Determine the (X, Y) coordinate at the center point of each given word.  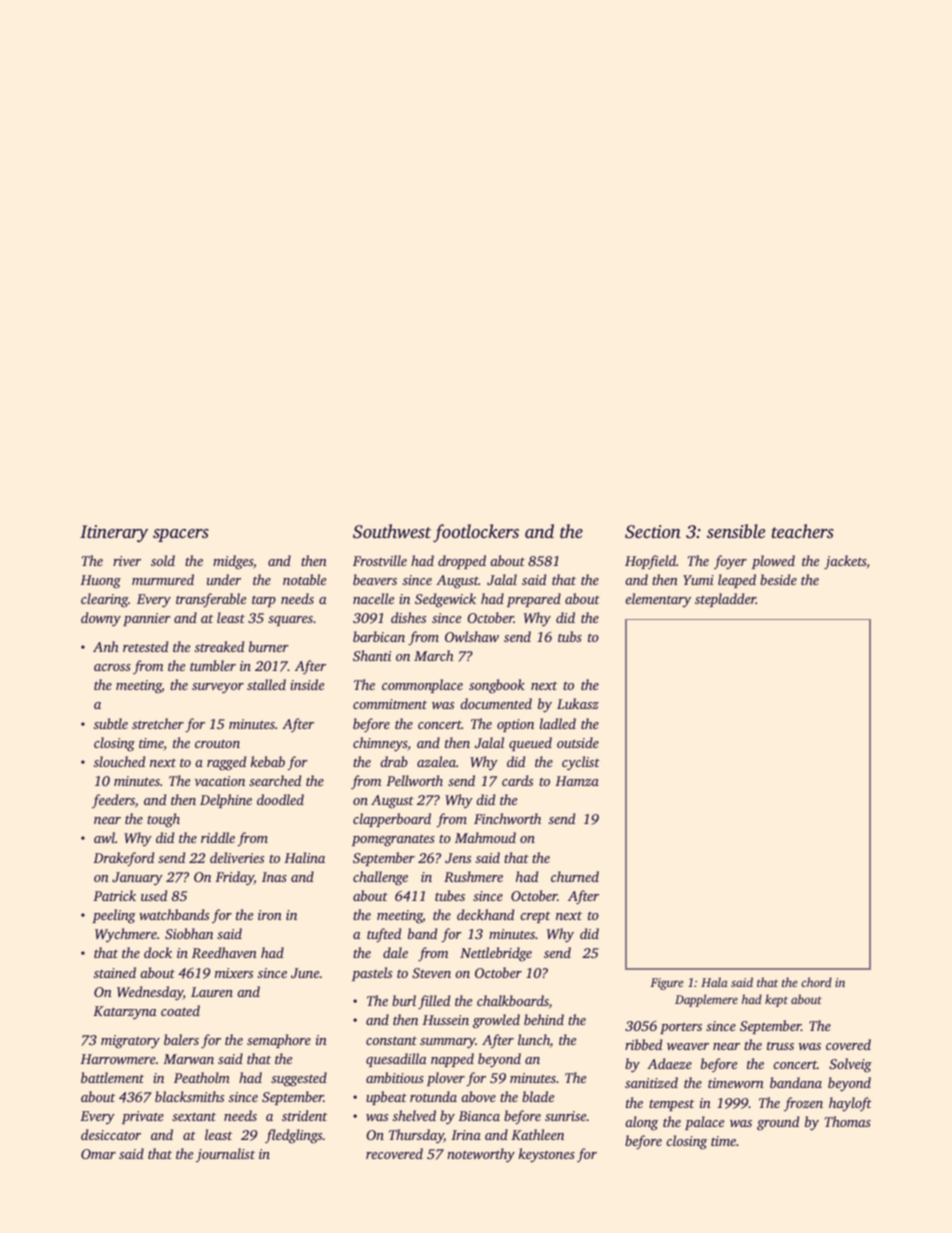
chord (816, 982)
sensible (736, 531)
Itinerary (114, 533)
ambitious (395, 1077)
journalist (225, 1155)
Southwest (392, 531)
